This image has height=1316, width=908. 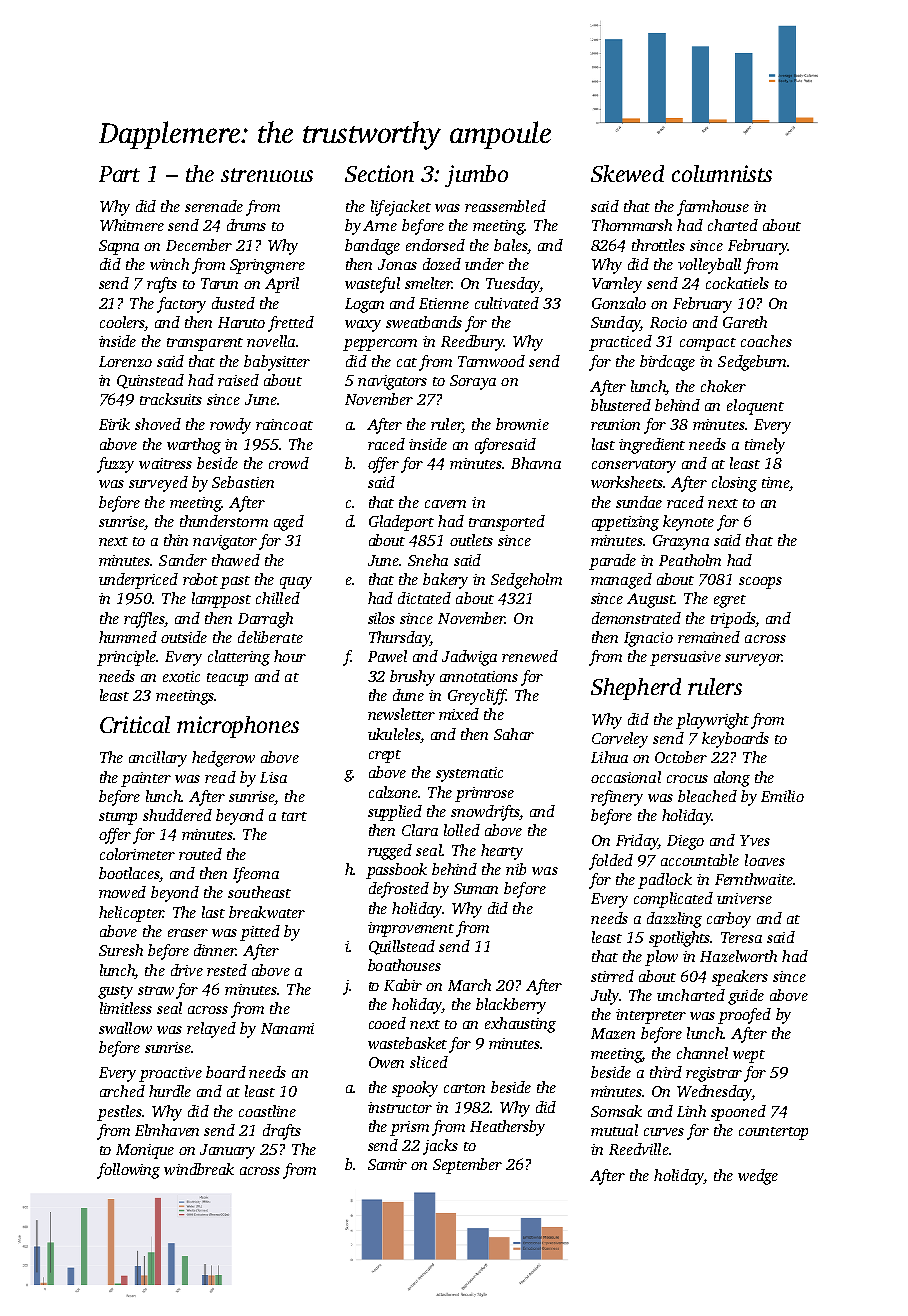 I want to click on Section, so click(x=379, y=173).
